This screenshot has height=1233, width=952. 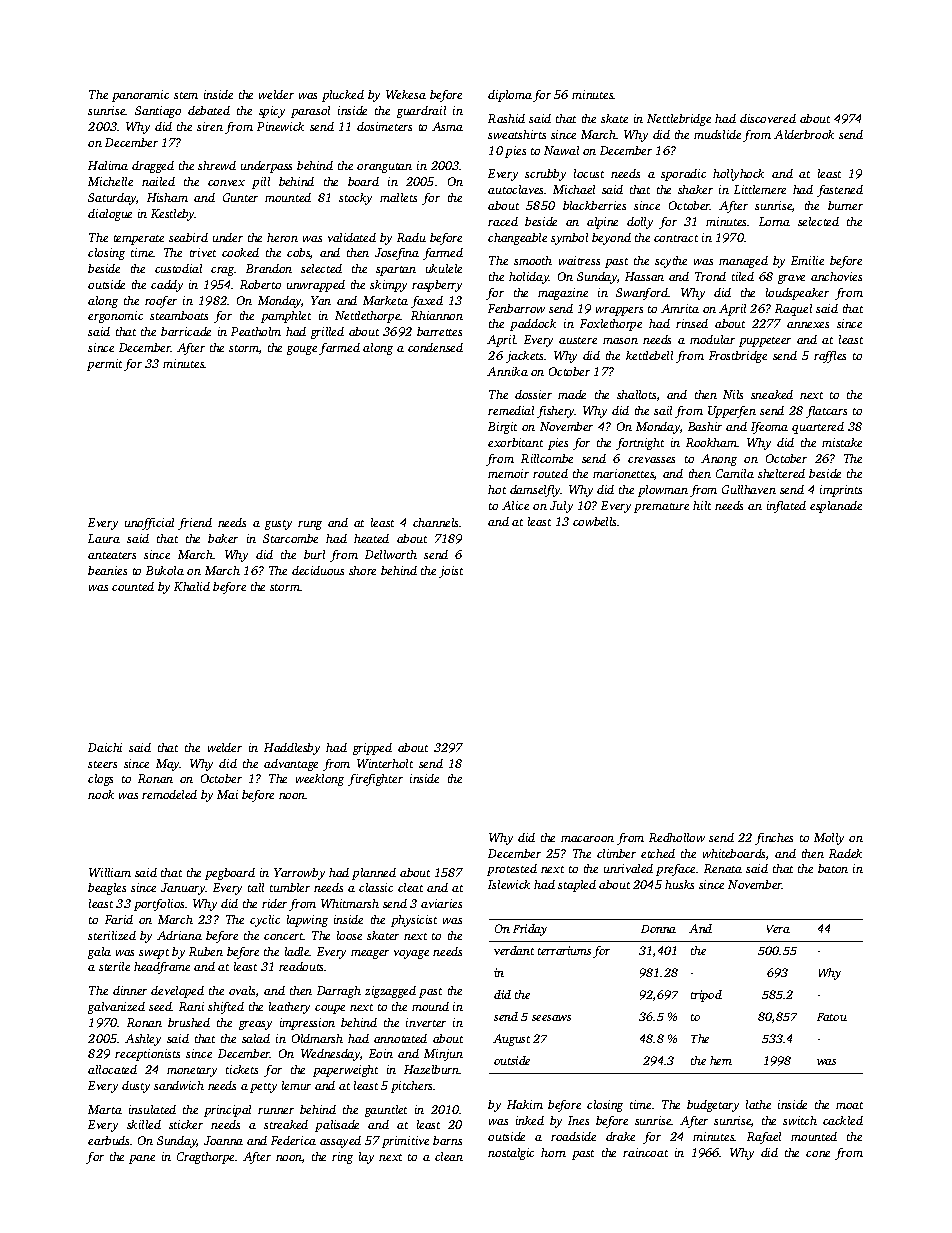 What do you see at coordinates (343, 96) in the screenshot?
I see `plucked` at bounding box center [343, 96].
